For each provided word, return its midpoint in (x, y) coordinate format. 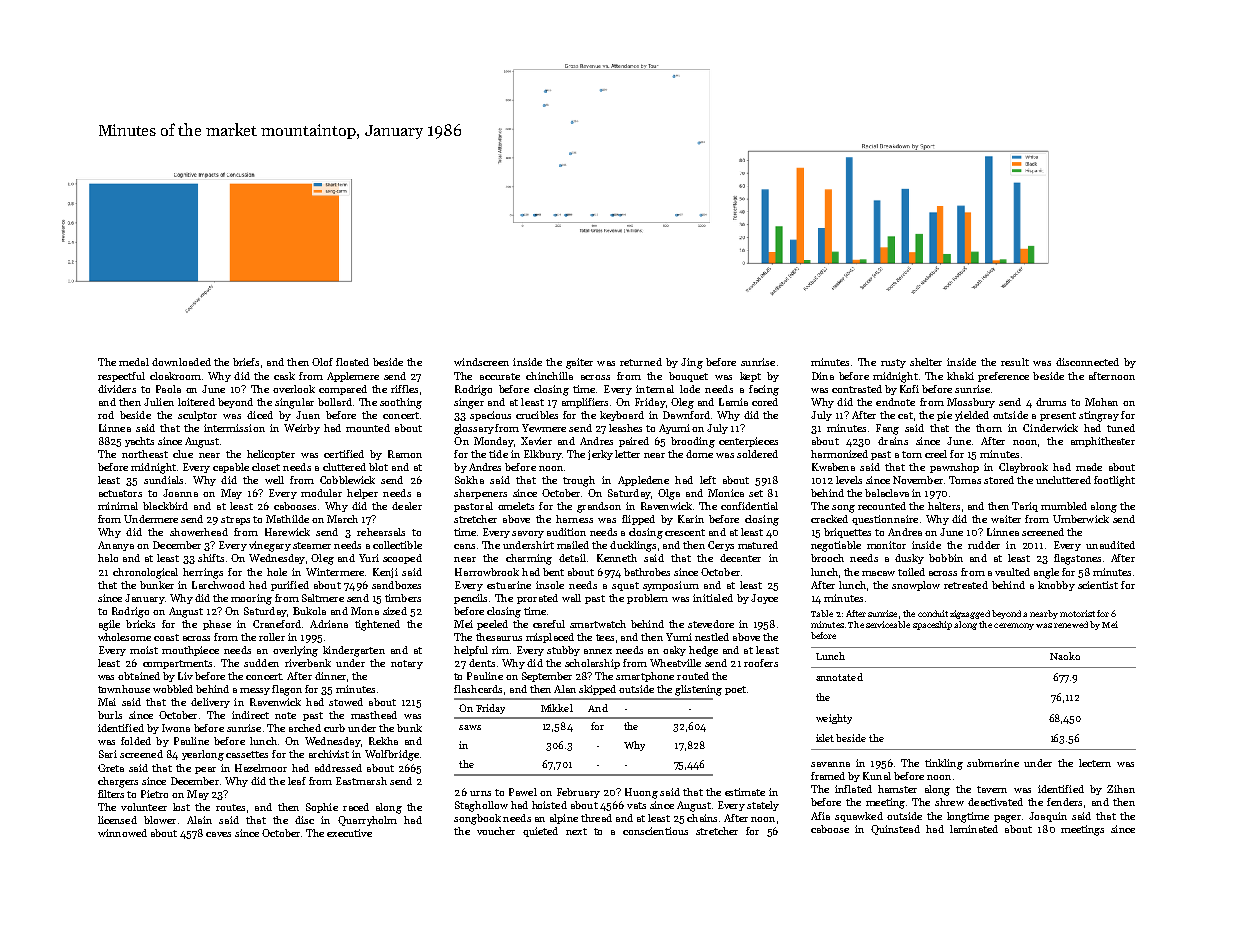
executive (349, 833)
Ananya (116, 546)
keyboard (622, 416)
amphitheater (1103, 442)
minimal (118, 506)
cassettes (247, 754)
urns (480, 793)
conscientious (655, 831)
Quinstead (895, 830)
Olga (669, 494)
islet (825, 738)
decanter (740, 558)
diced (260, 415)
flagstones (1077, 559)
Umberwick (1081, 519)
